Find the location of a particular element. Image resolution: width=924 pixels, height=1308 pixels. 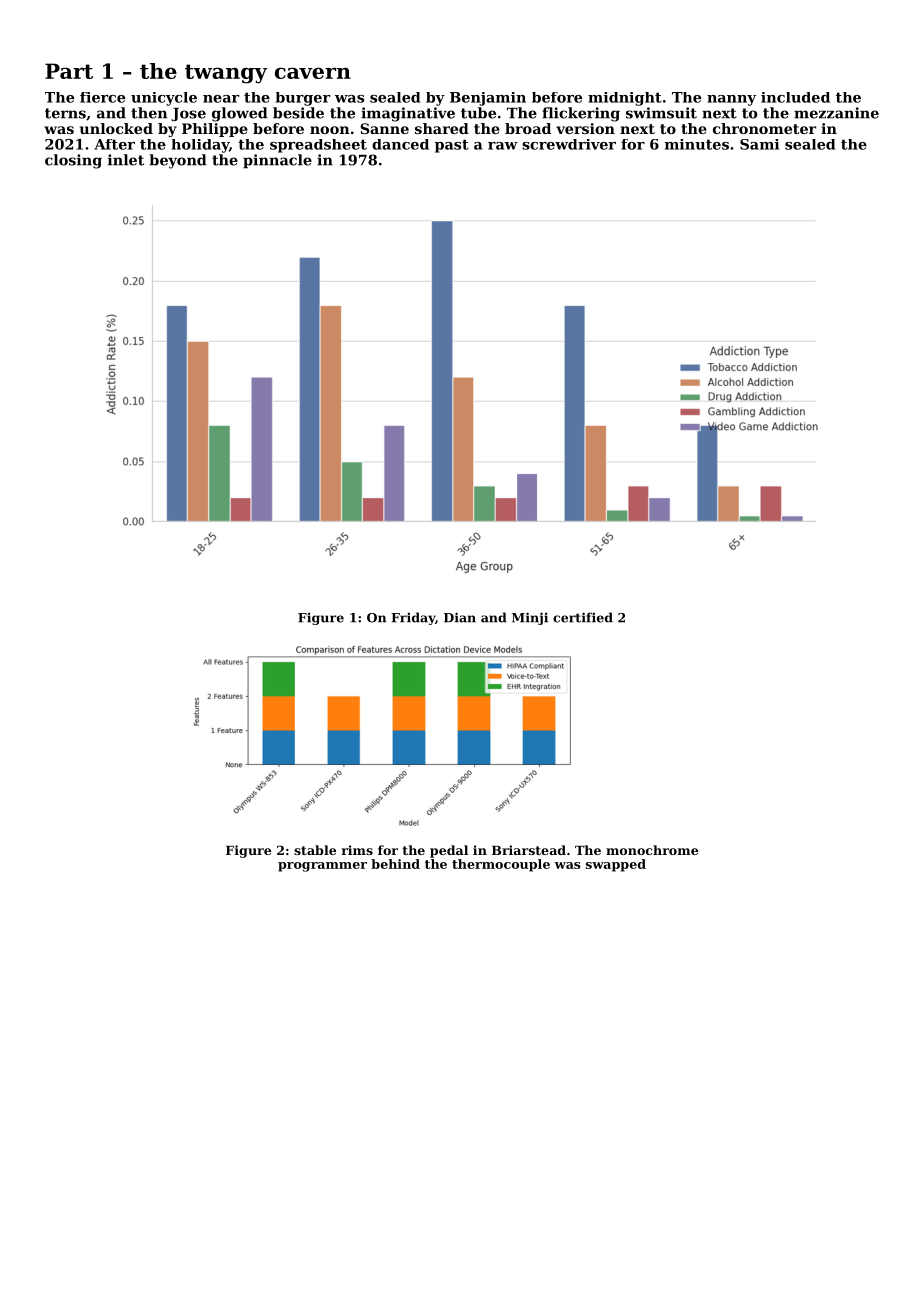

beyond is located at coordinates (178, 161).
